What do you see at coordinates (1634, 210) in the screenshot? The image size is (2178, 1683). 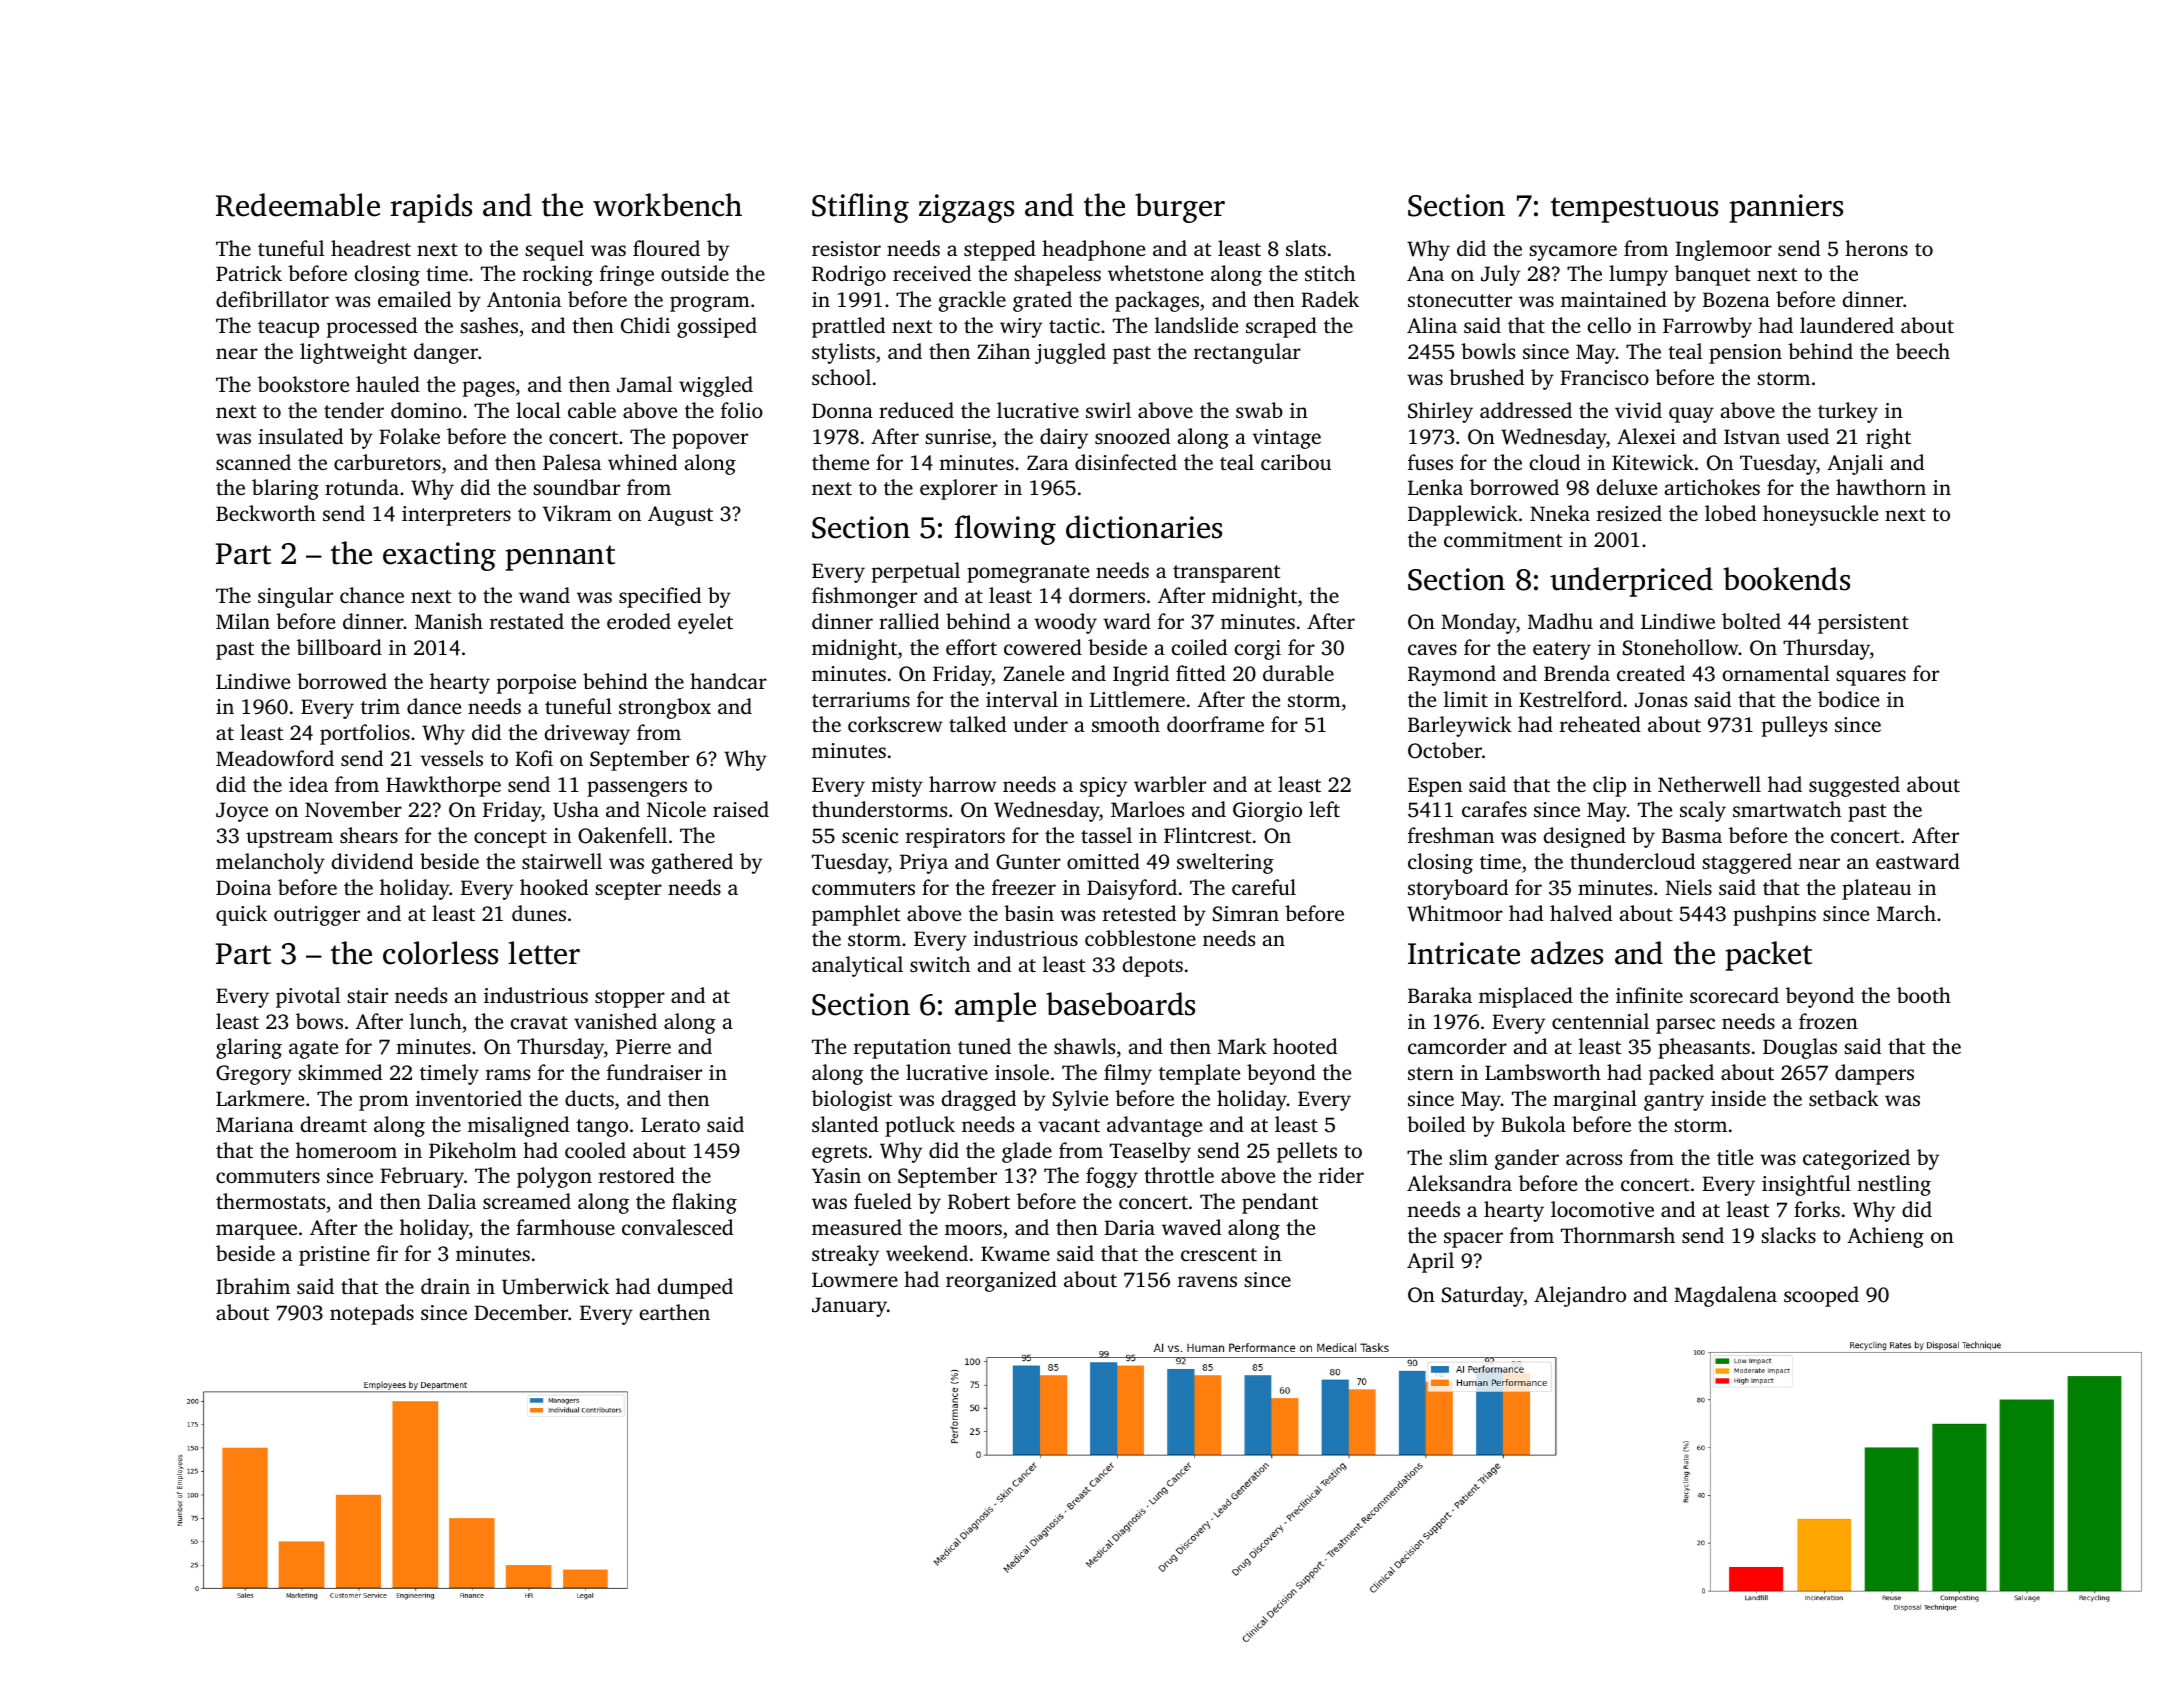 I see `tempestuous` at bounding box center [1634, 210].
